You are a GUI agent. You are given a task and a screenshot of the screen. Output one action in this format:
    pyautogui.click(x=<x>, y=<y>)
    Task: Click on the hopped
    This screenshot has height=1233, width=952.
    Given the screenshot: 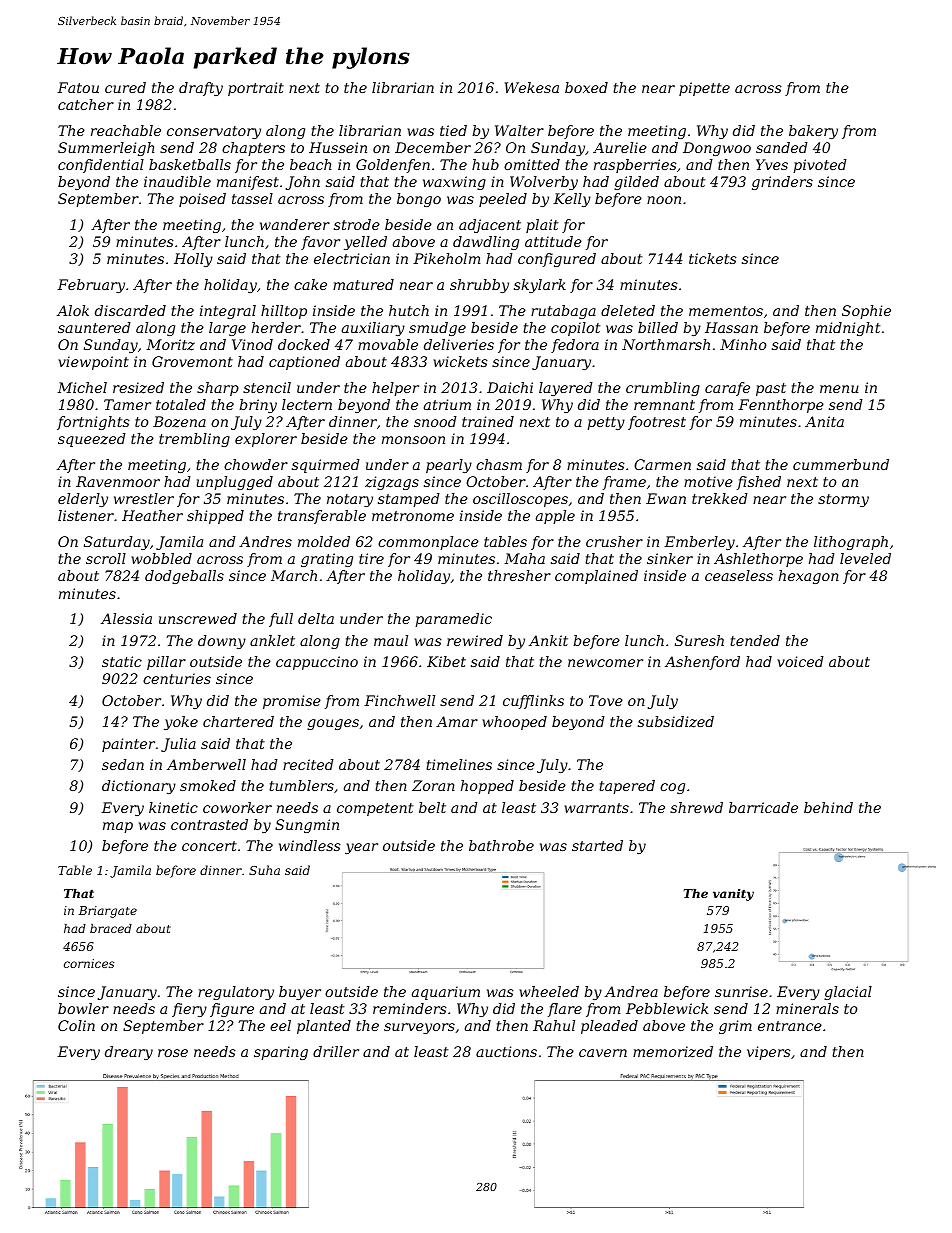 What is the action you would take?
    pyautogui.click(x=487, y=787)
